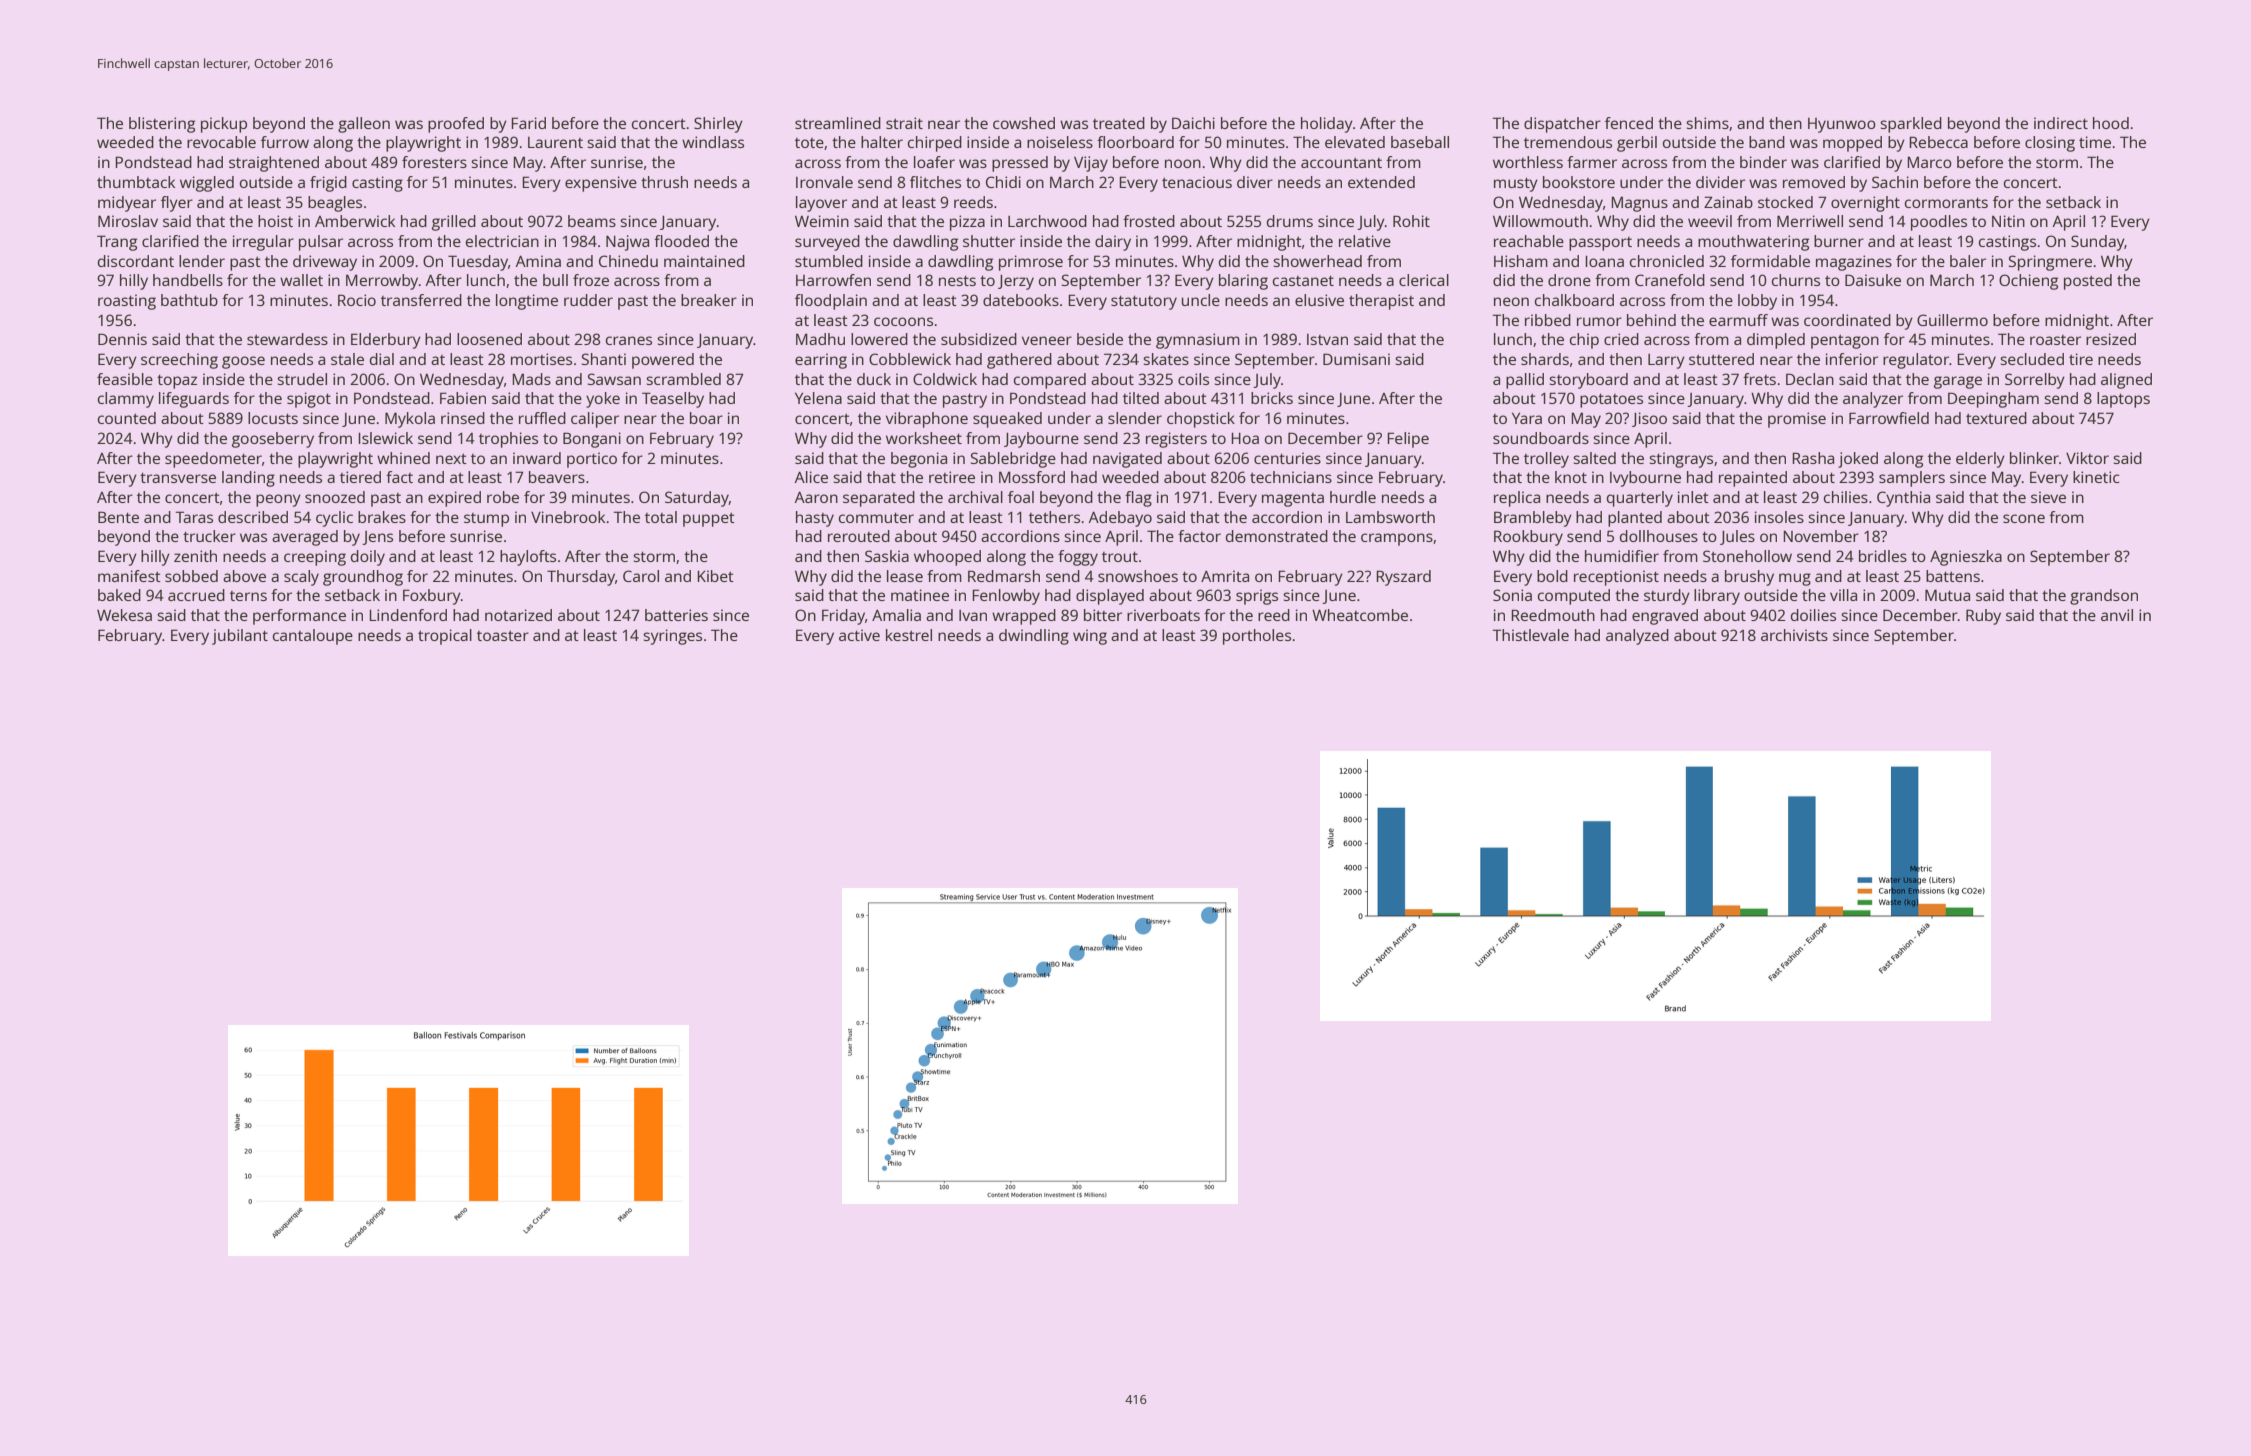 This screenshot has width=2251, height=1456. What do you see at coordinates (1019, 361) in the screenshot?
I see `gathered` at bounding box center [1019, 361].
